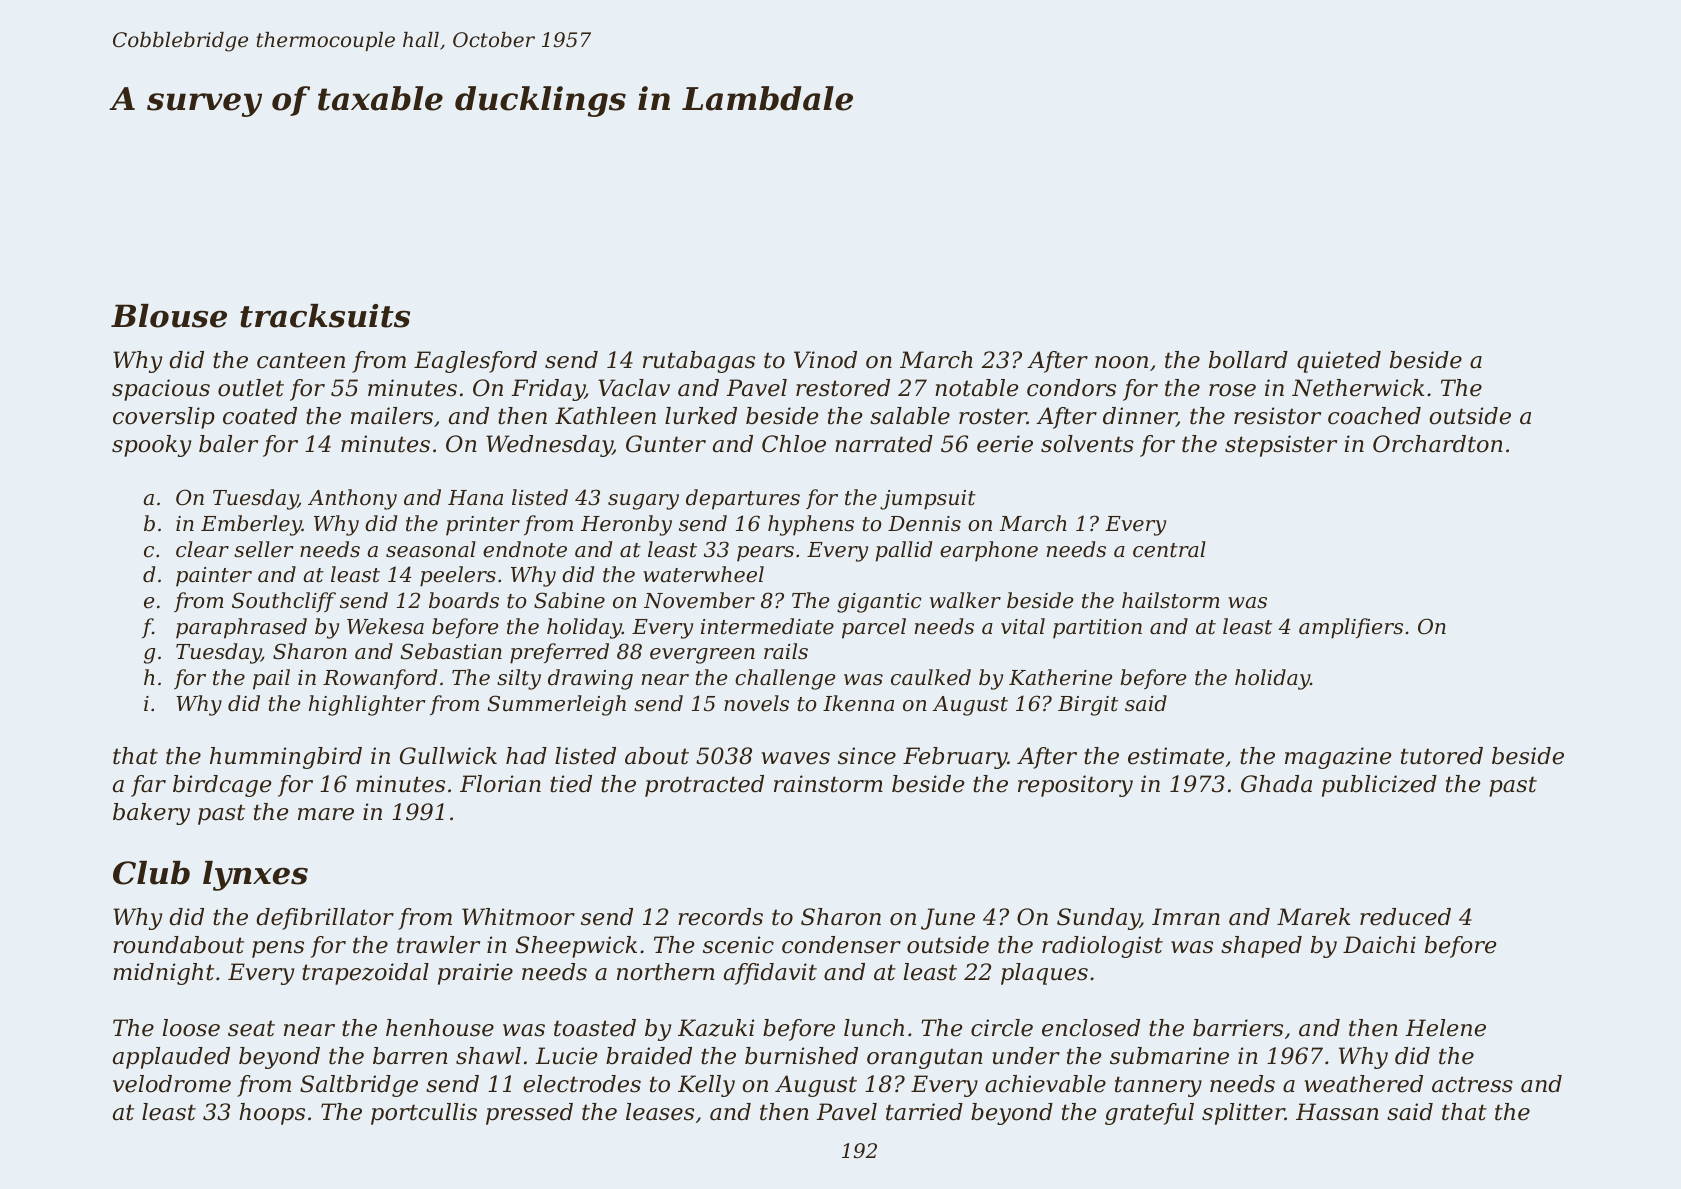 The image size is (1681, 1189). What do you see at coordinates (841, 945) in the image?
I see `condenser` at bounding box center [841, 945].
